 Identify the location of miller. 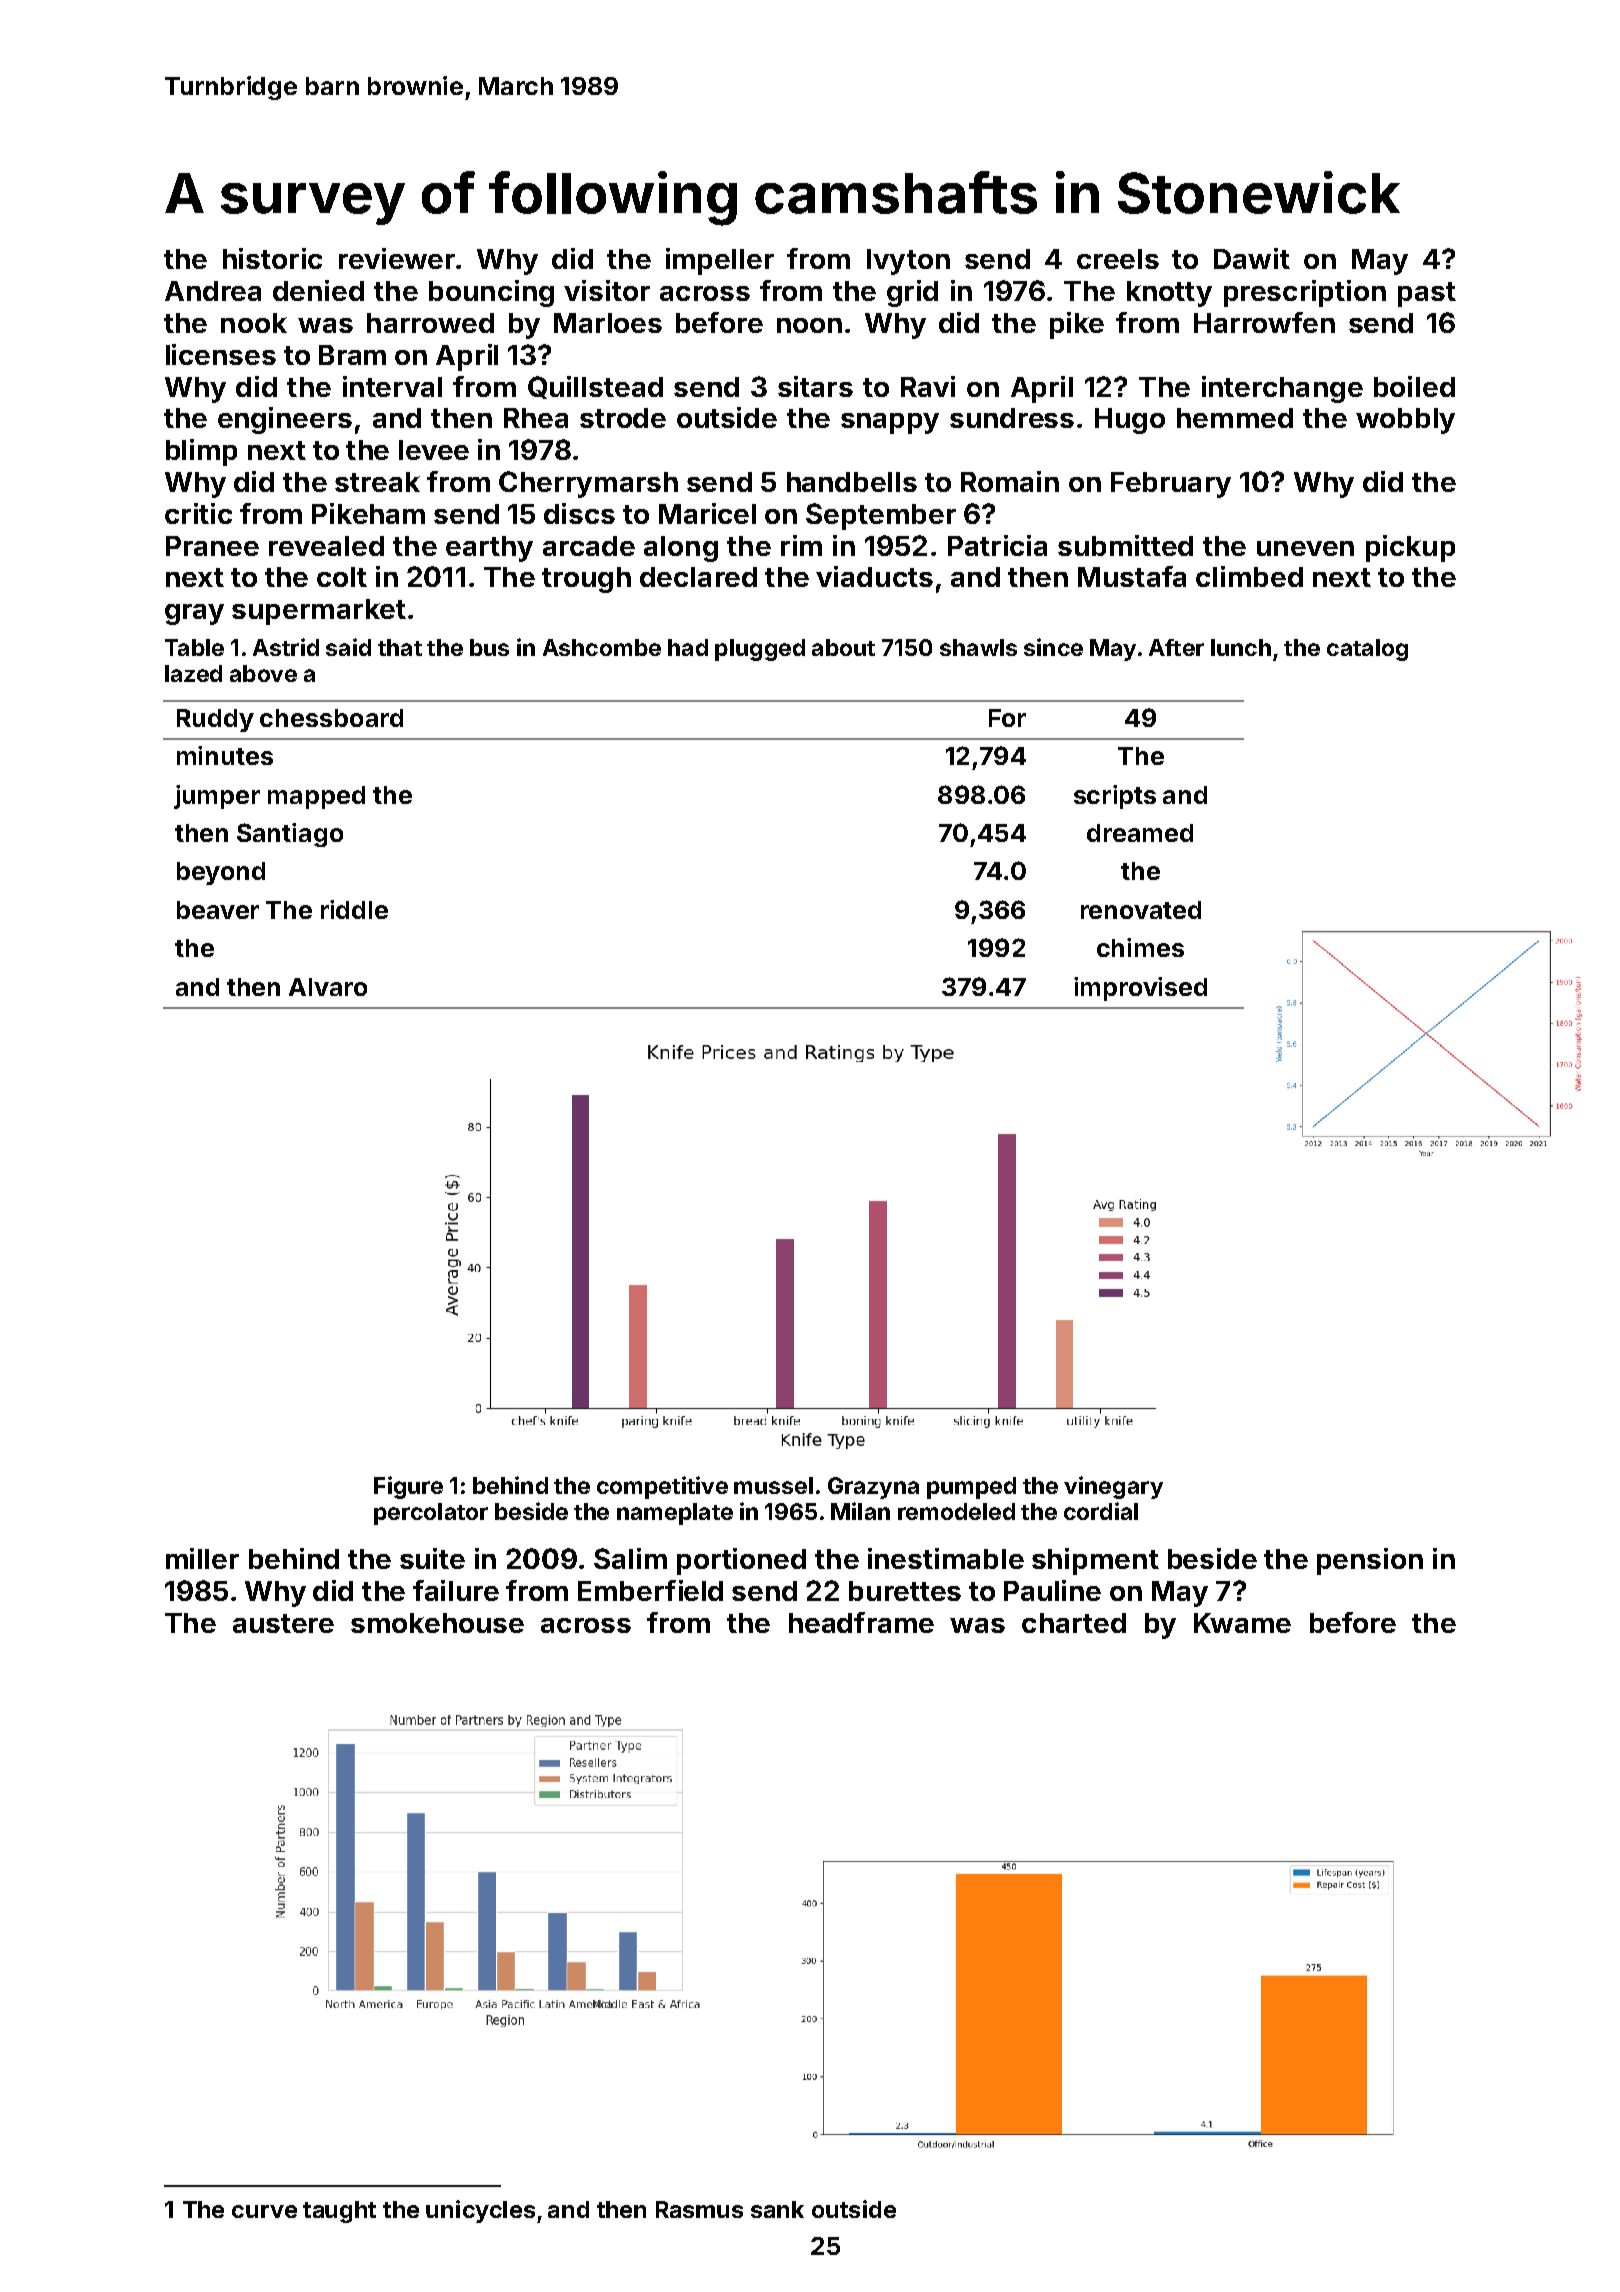
(202, 1558).
